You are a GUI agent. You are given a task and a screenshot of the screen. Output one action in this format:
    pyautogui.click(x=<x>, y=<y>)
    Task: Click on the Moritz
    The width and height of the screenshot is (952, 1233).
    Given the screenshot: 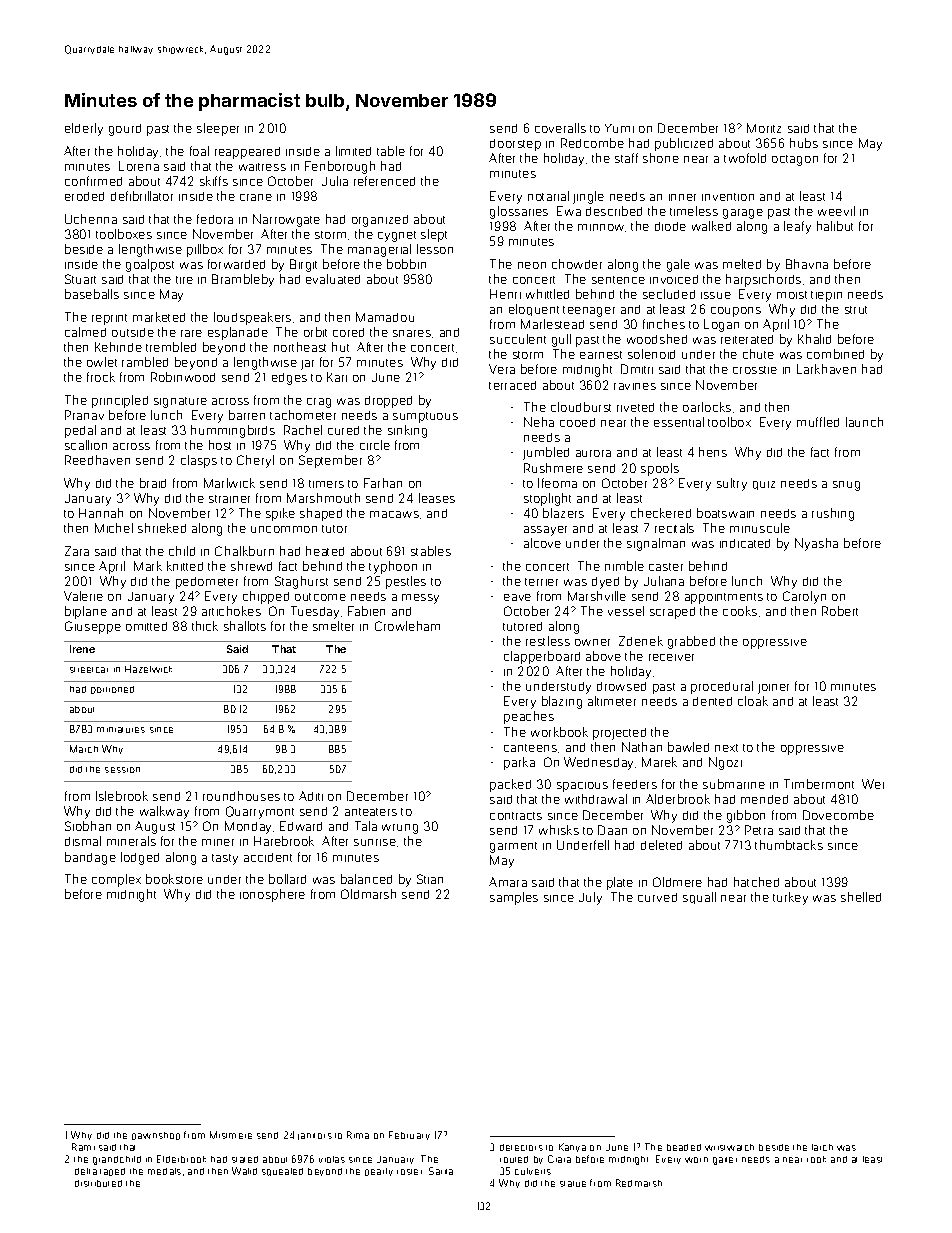 What is the action you would take?
    pyautogui.click(x=764, y=128)
